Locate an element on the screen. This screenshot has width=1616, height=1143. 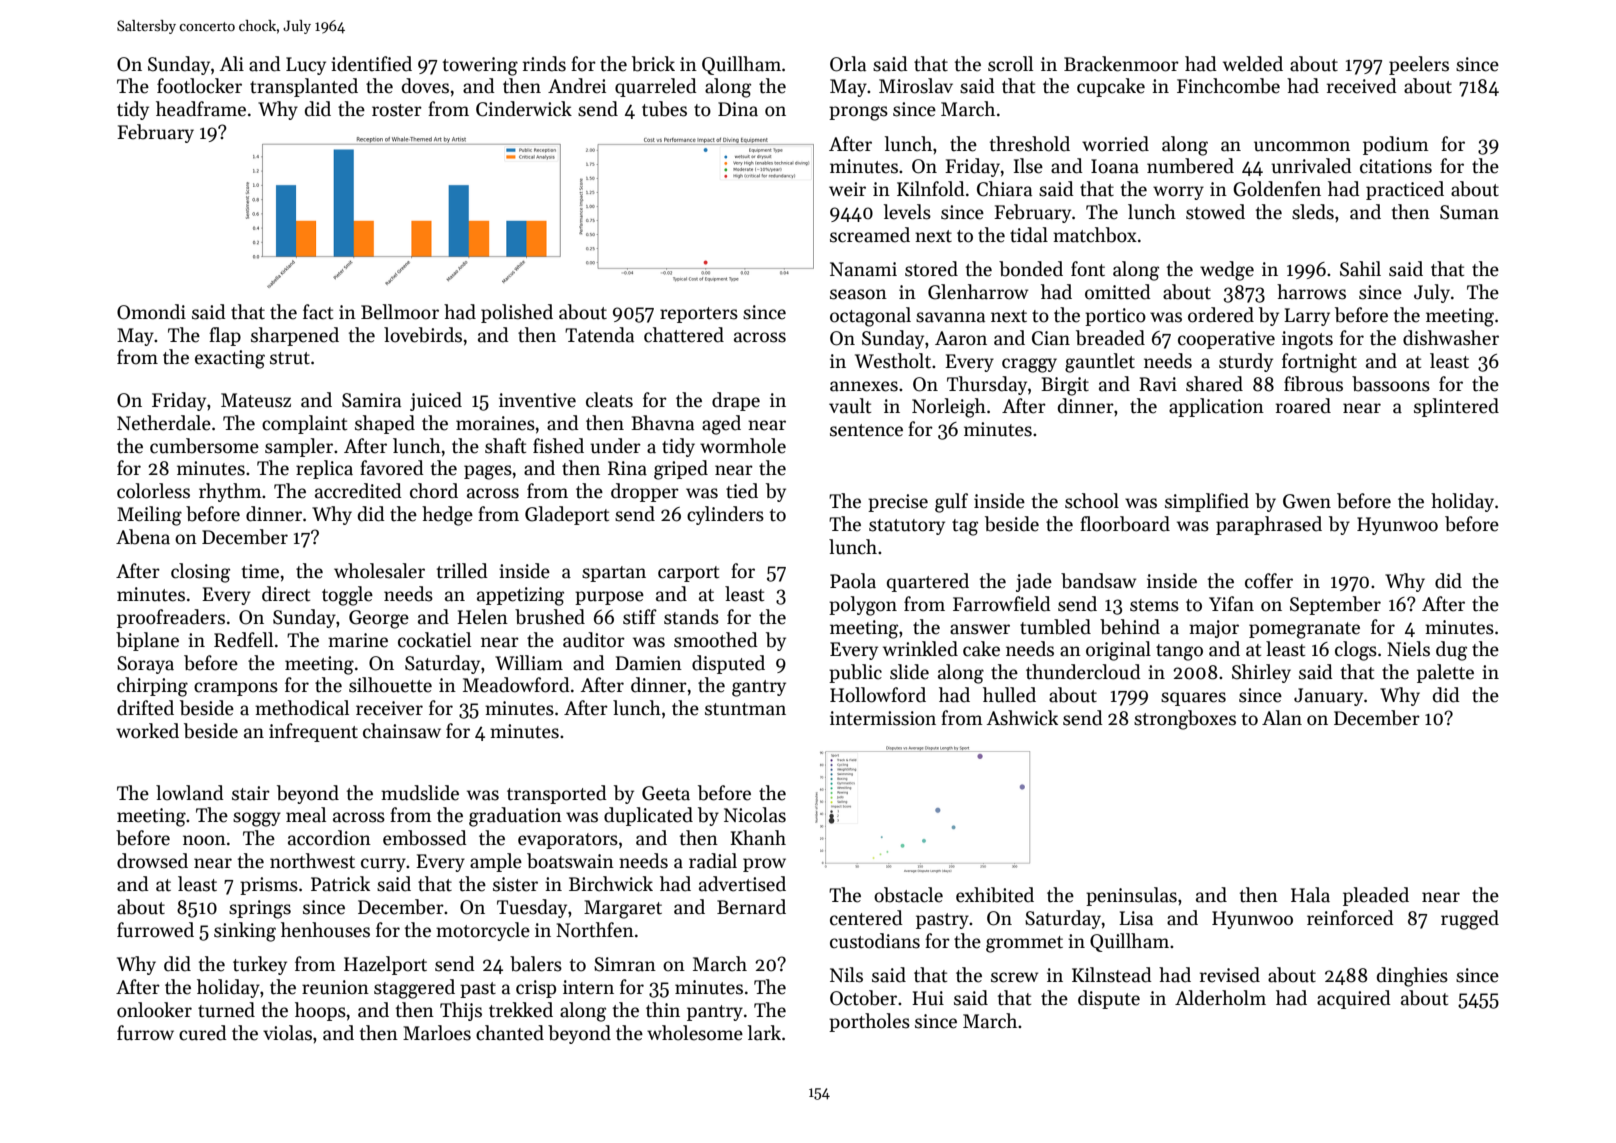
Ashwick is located at coordinates (1022, 718).
